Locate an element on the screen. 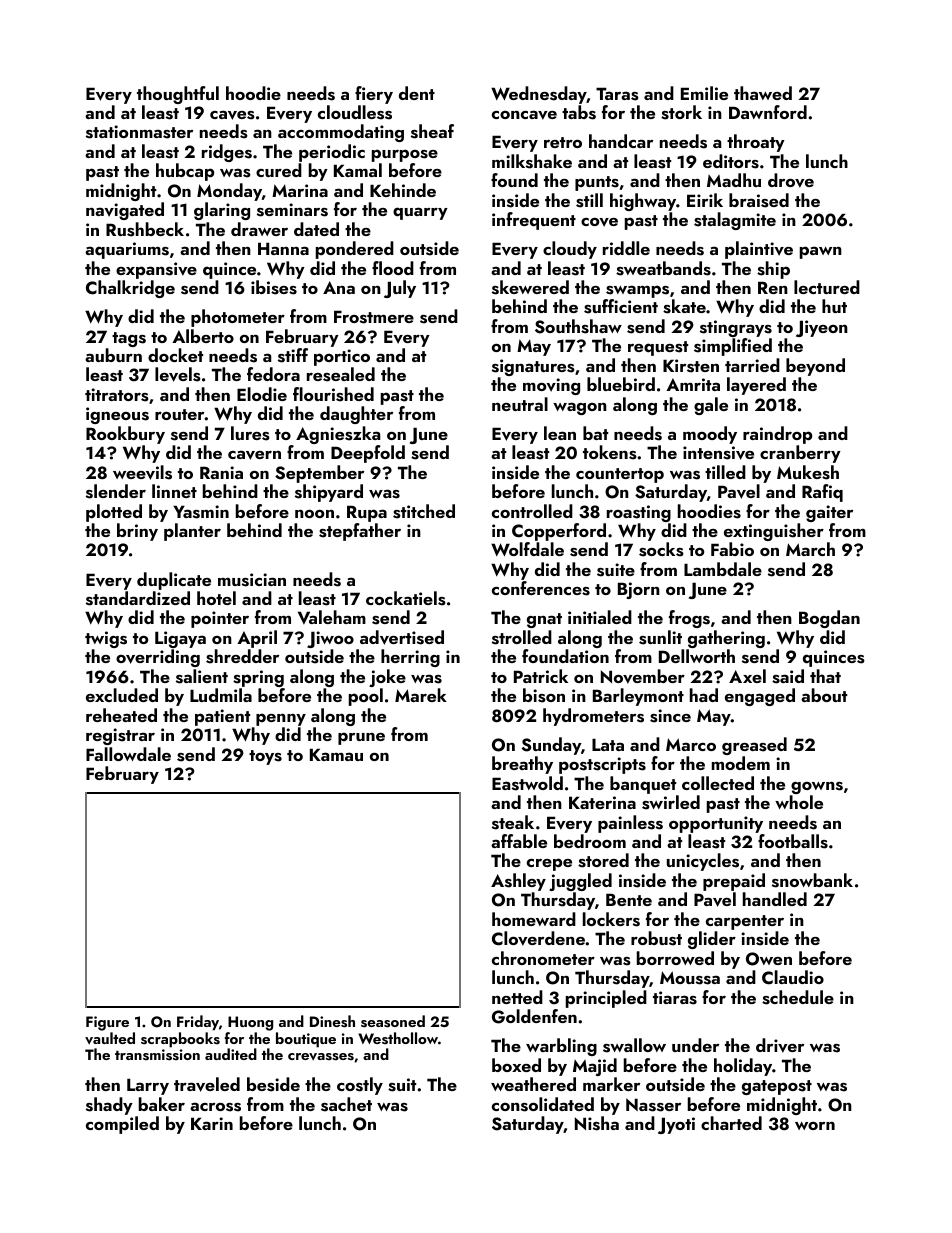 This screenshot has height=1233, width=952. daughter is located at coordinates (356, 415).
